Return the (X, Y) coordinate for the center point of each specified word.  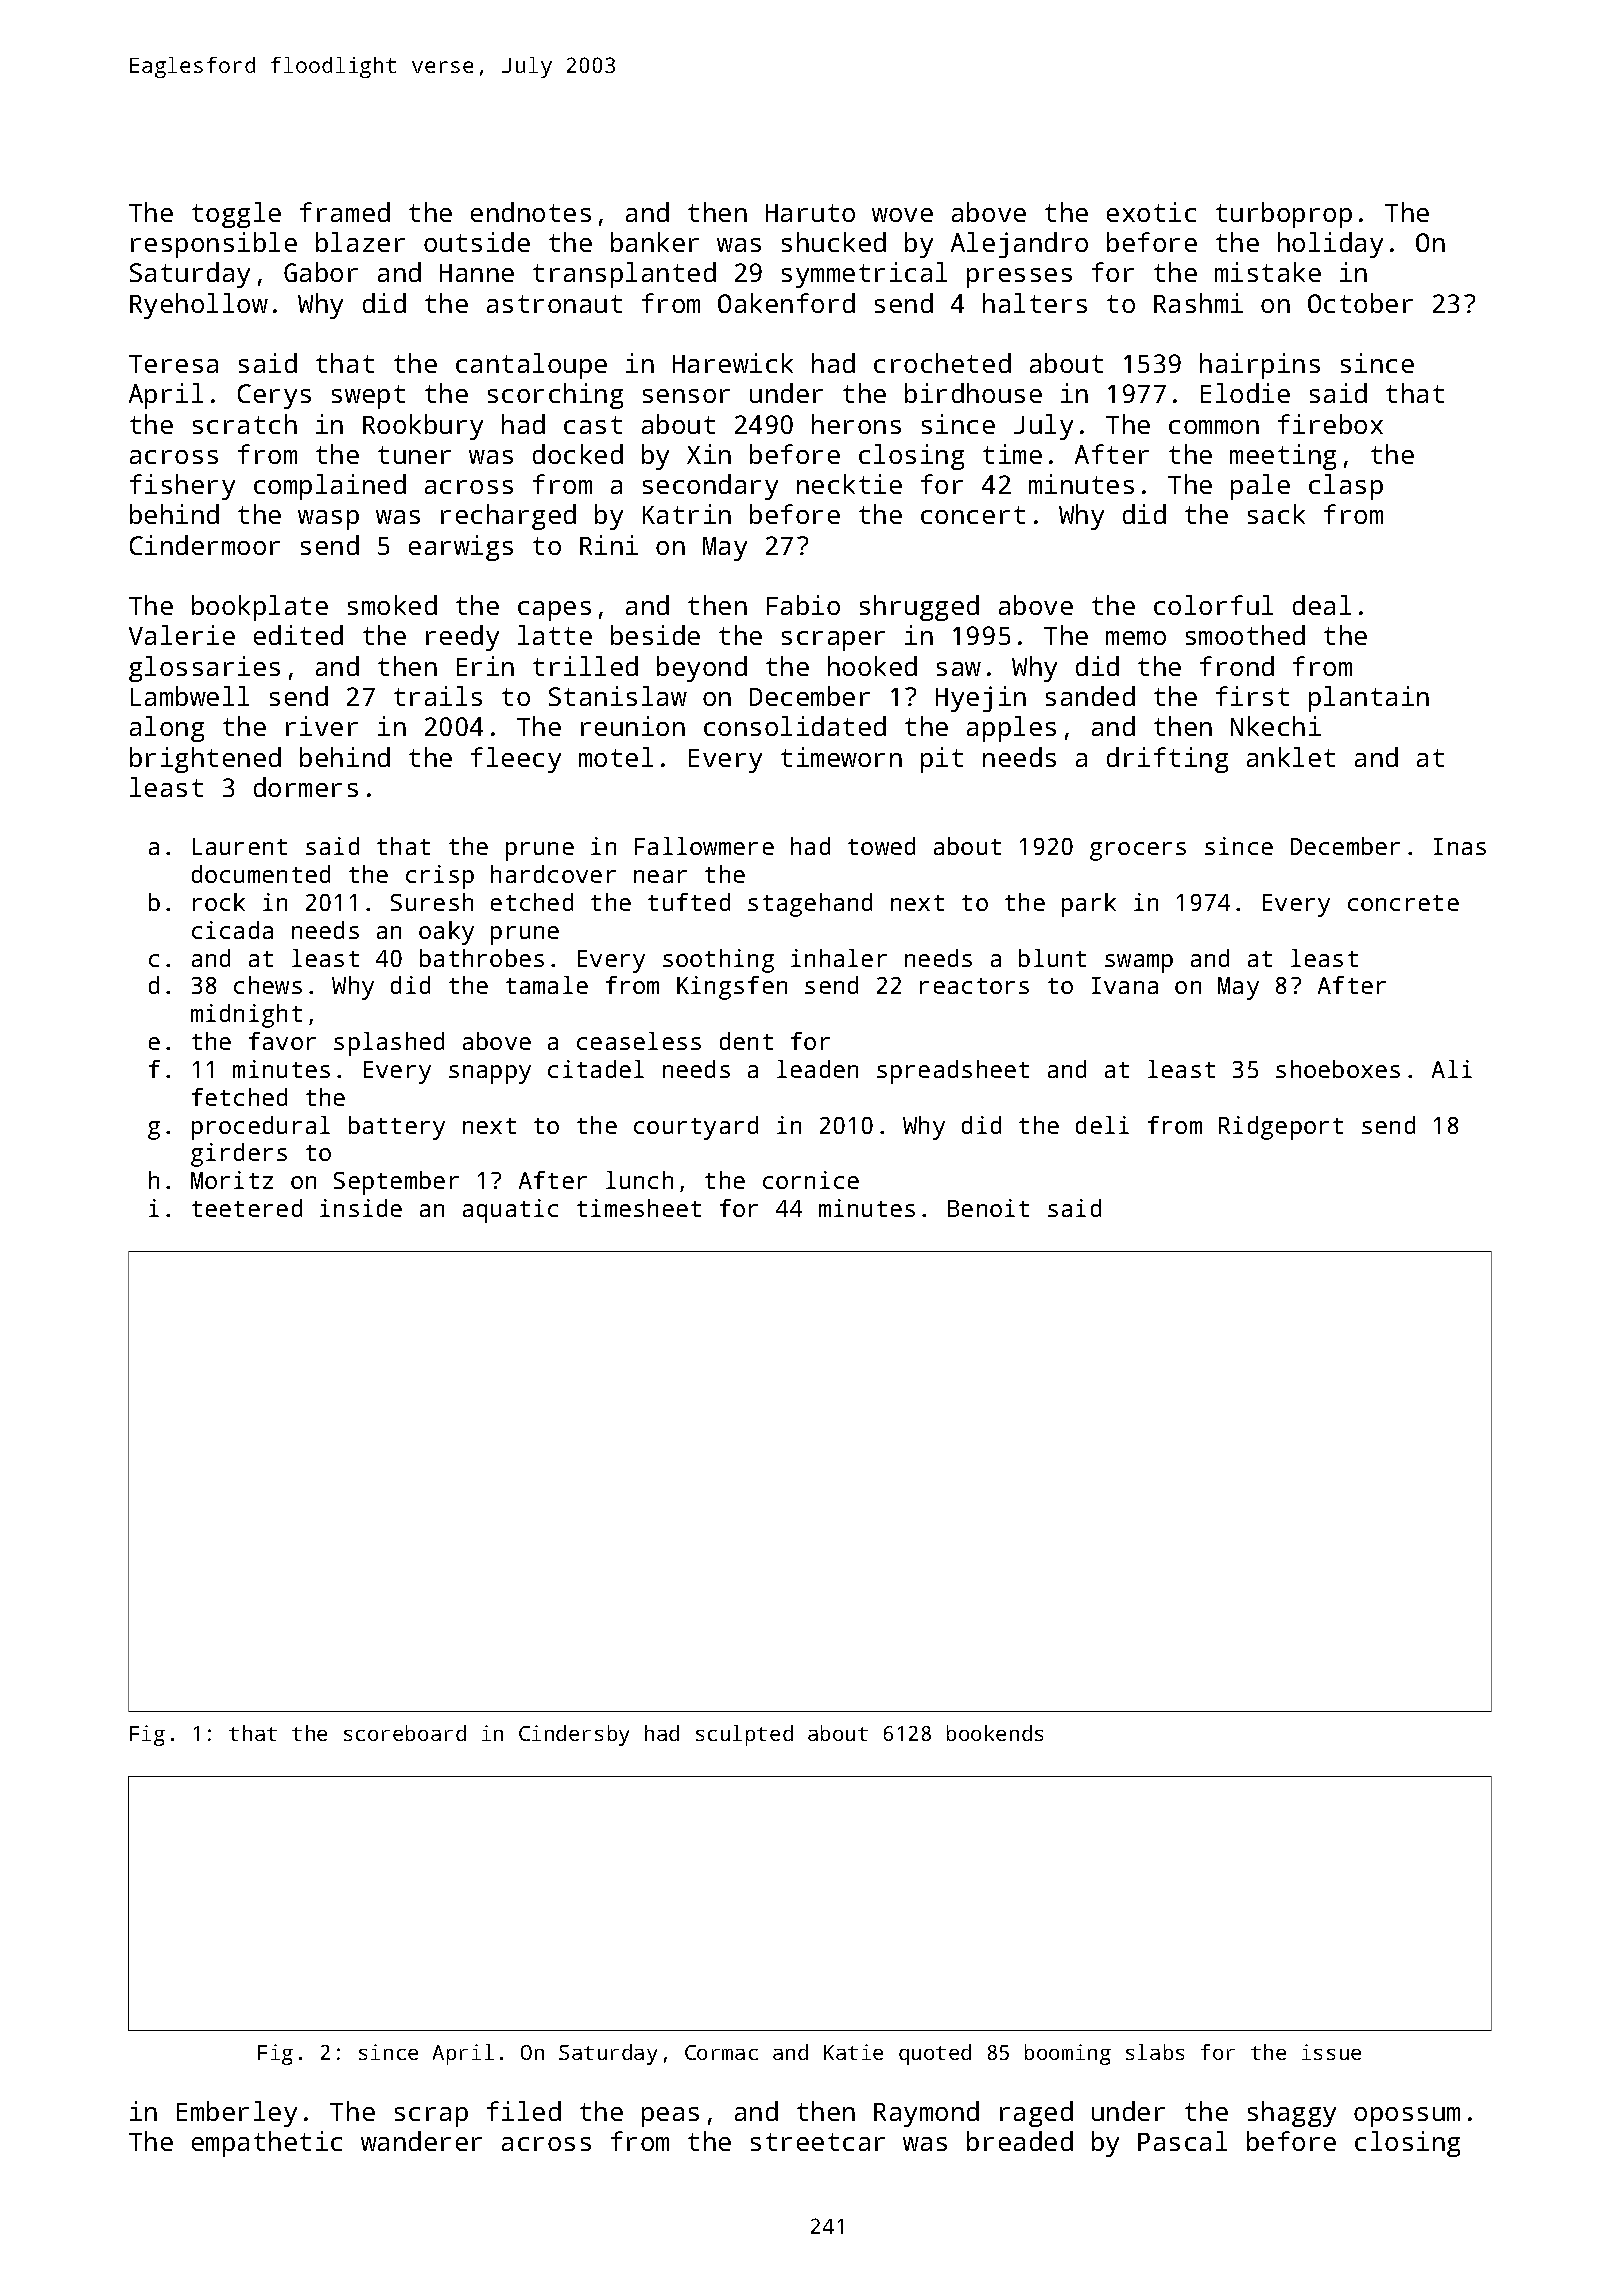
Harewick (733, 363)
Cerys (274, 396)
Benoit (988, 1208)
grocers (1138, 851)
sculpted (744, 1735)
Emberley (237, 2114)
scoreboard (405, 1733)
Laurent (240, 846)
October (1360, 303)
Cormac (721, 2052)
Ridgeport (1281, 1128)
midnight (246, 1016)
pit (942, 760)
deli (1102, 1125)
